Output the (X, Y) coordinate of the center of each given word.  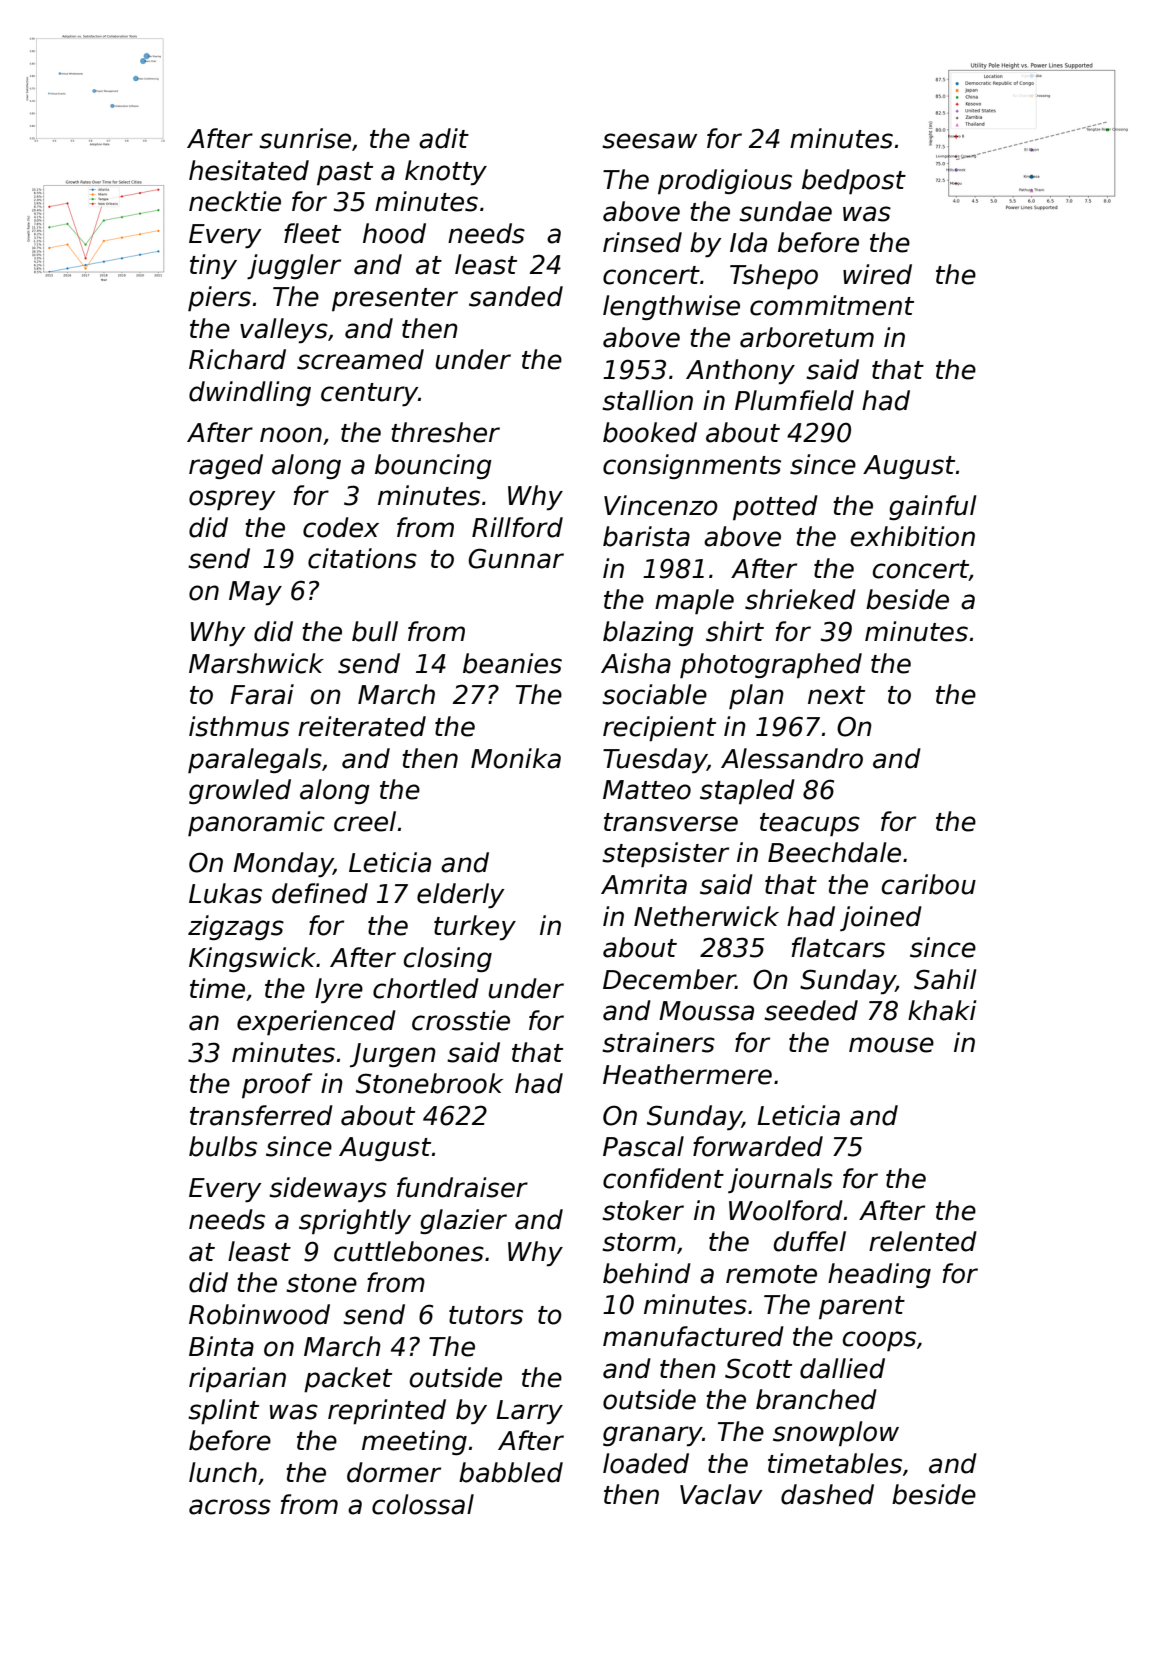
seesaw (649, 141)
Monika (516, 758)
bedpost (854, 181)
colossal (423, 1504)
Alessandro (792, 758)
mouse (891, 1045)
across (230, 1507)
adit (444, 138)
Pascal (643, 1146)
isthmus (239, 726)
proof (277, 1085)
